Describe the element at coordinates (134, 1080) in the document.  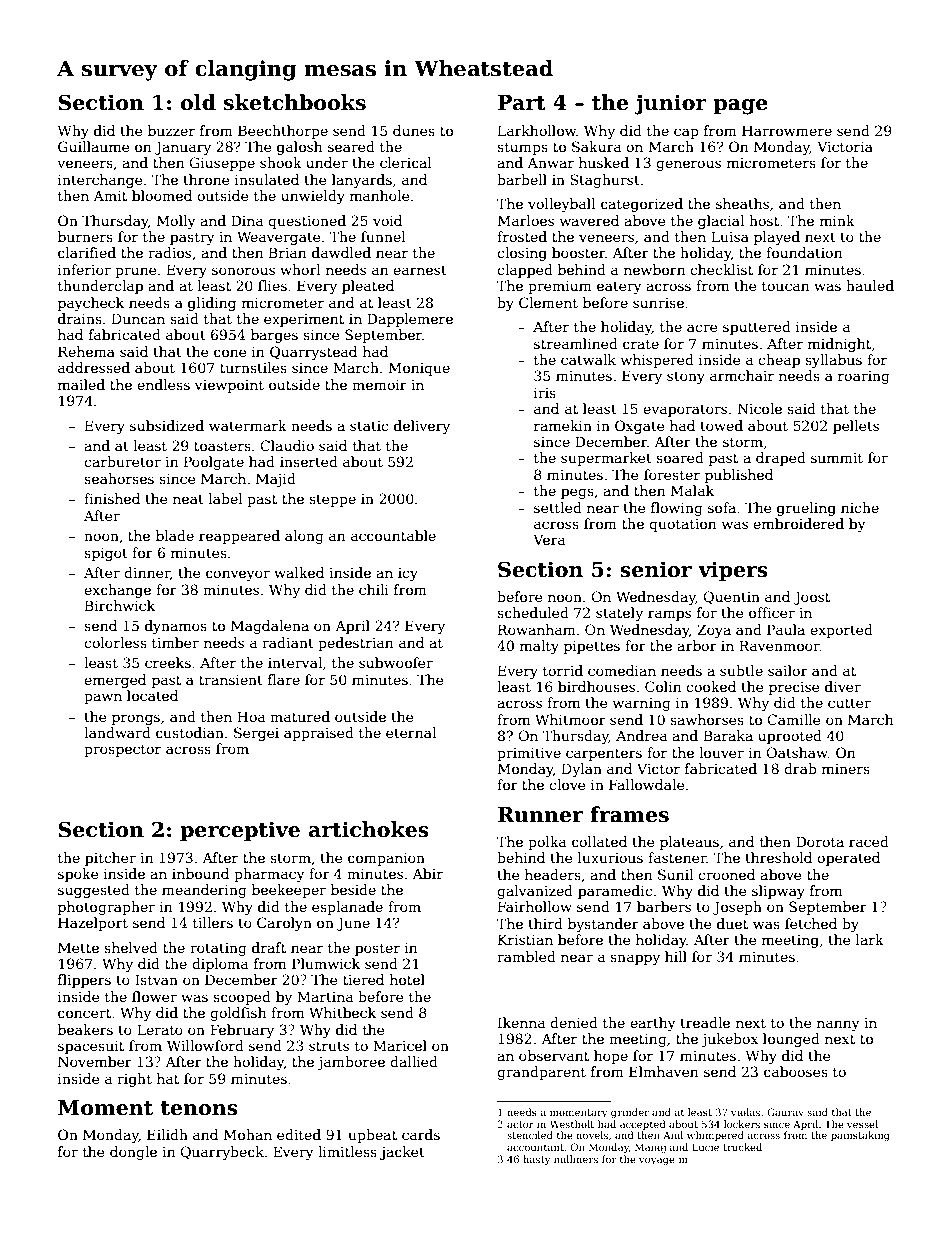
I see `right` at that location.
